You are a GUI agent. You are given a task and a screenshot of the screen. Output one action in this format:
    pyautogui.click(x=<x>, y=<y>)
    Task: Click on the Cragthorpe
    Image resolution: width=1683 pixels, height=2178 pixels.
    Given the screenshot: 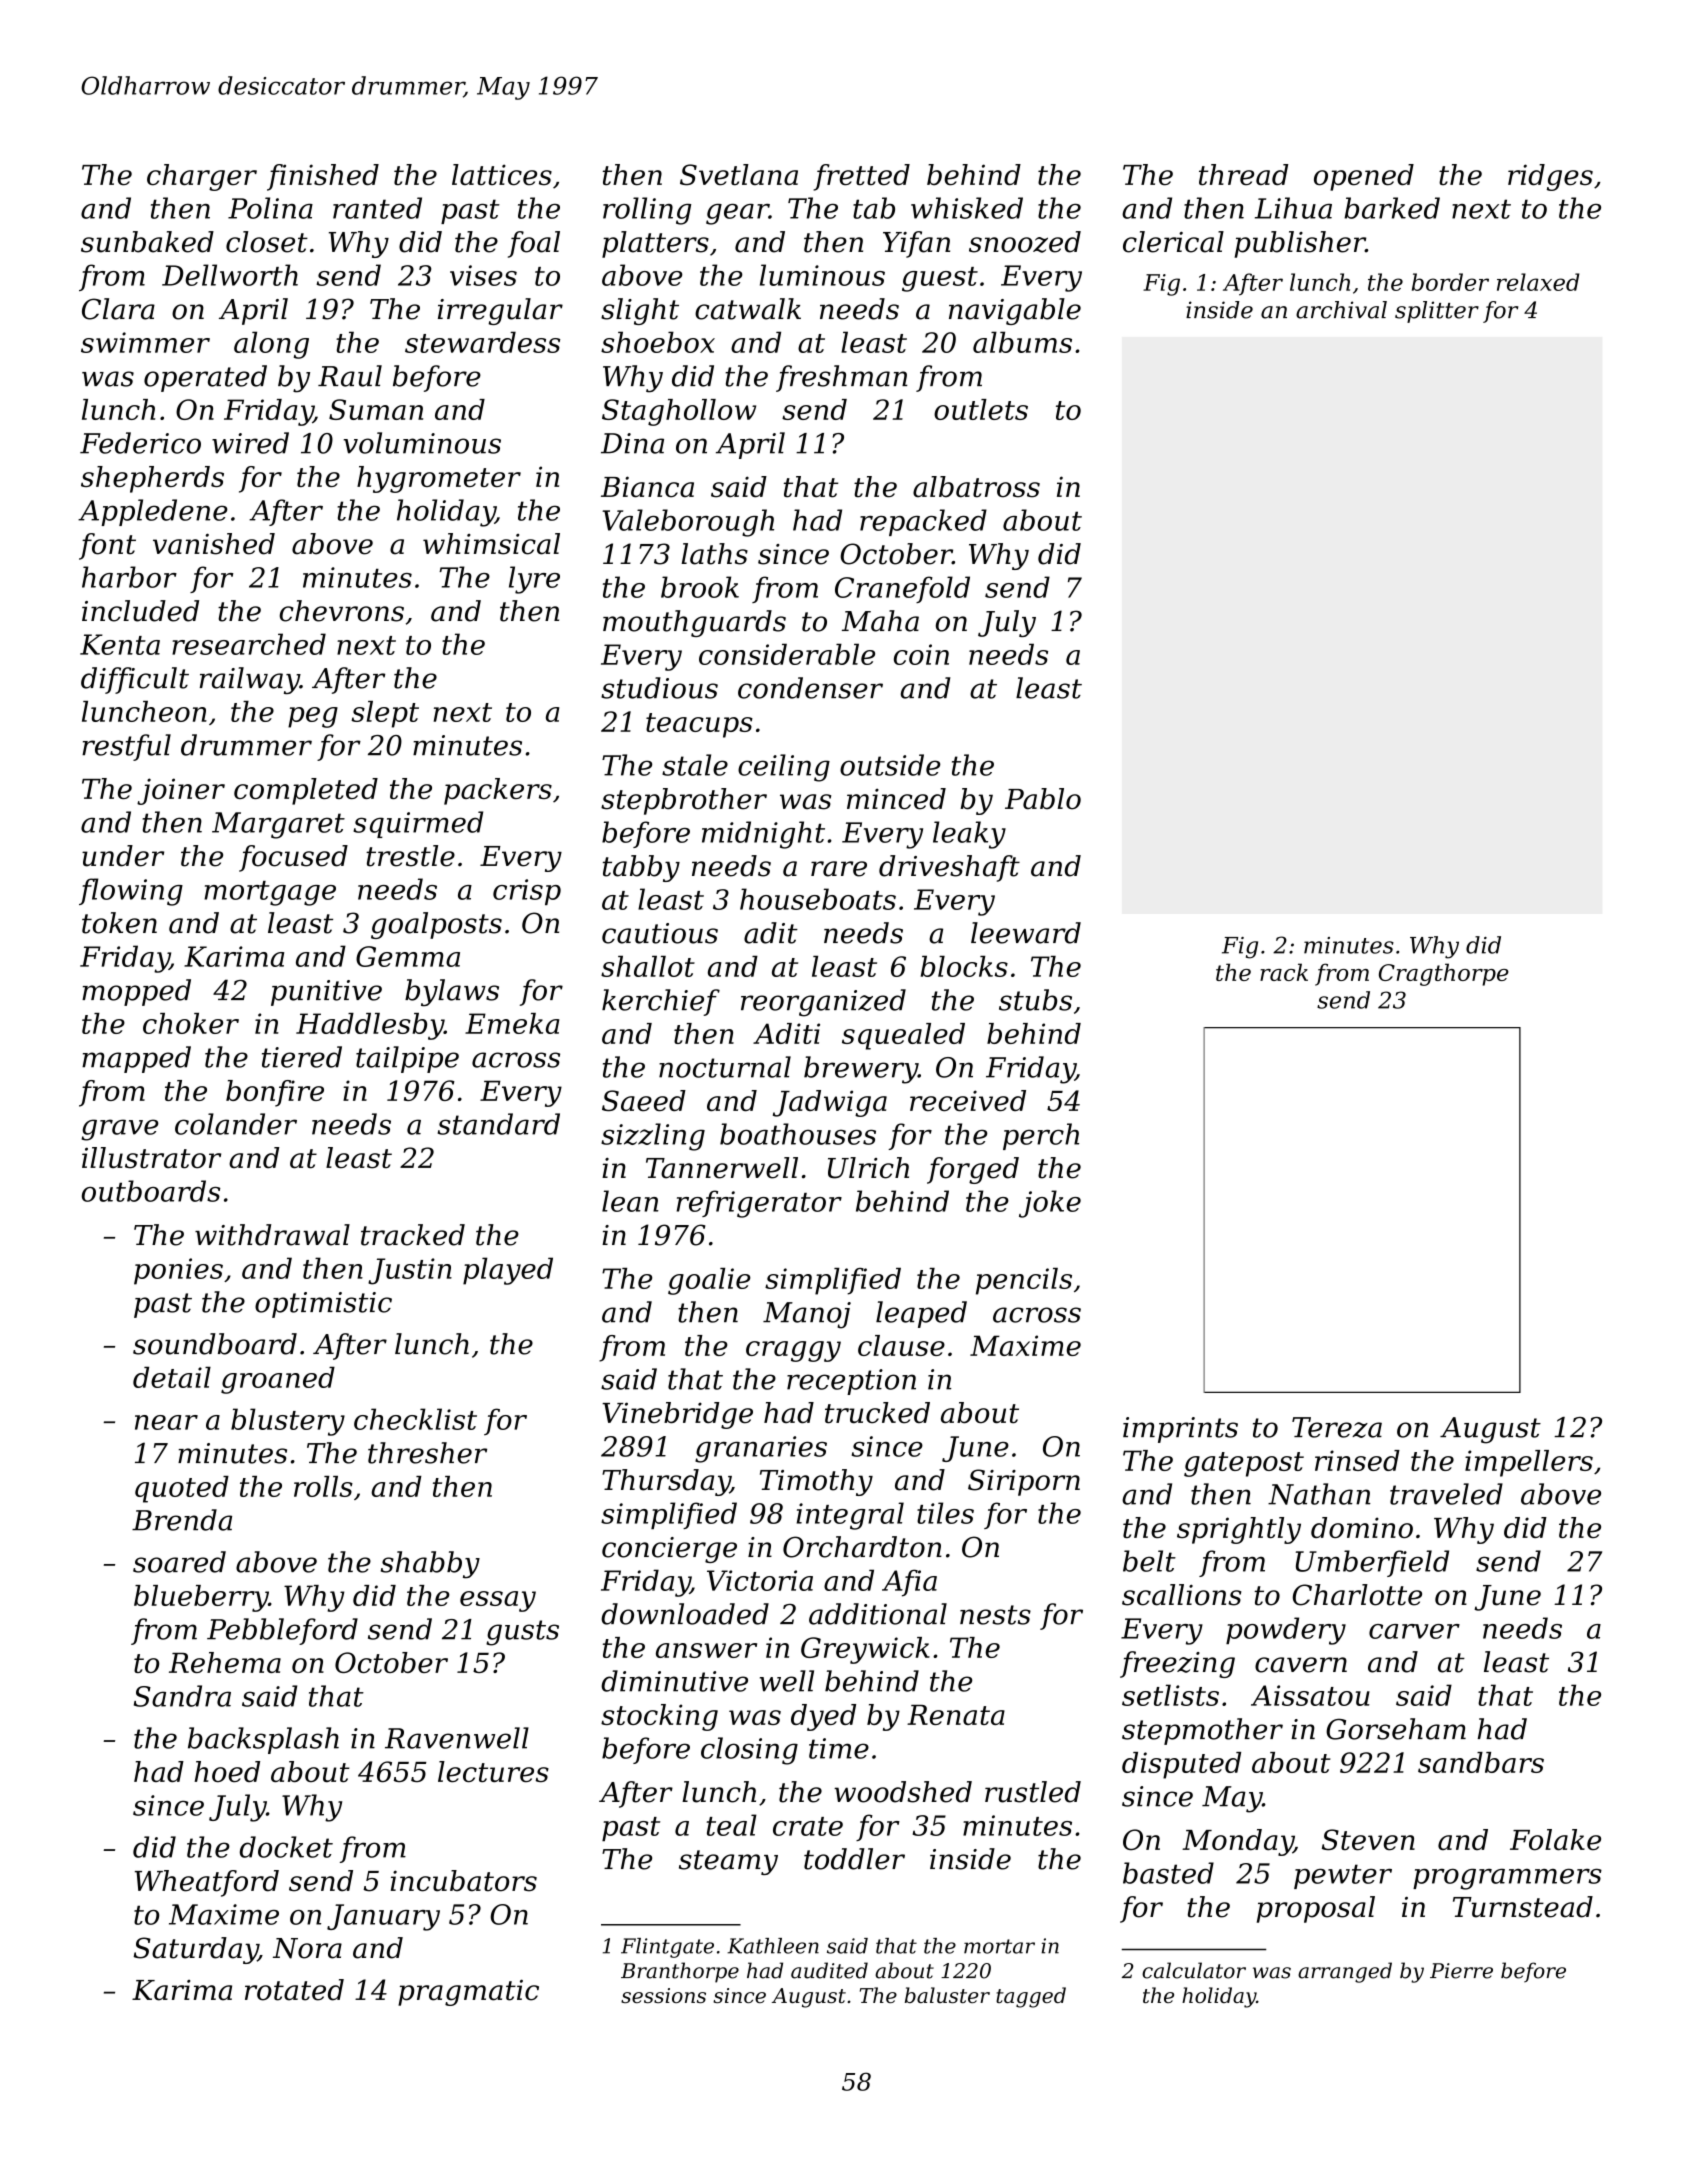 What is the action you would take?
    pyautogui.click(x=1444, y=974)
